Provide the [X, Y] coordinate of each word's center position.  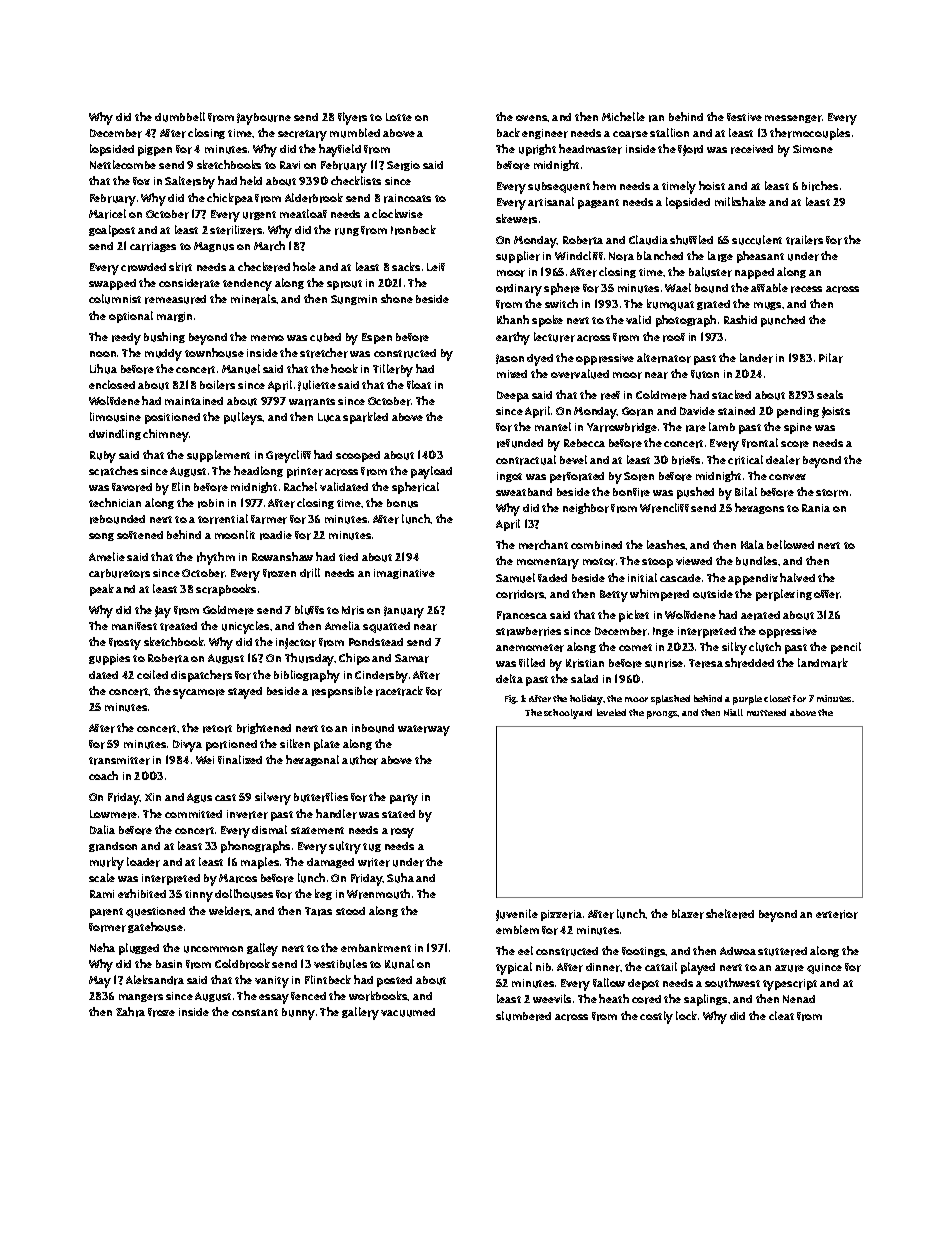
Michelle [623, 116]
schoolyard [568, 714]
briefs [686, 460]
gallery [360, 1013]
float [419, 384]
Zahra [130, 1012]
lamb [722, 426]
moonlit [235, 534]
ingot [509, 477]
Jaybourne [264, 119]
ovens [532, 118]
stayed [245, 693]
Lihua [103, 369]
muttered [766, 712]
